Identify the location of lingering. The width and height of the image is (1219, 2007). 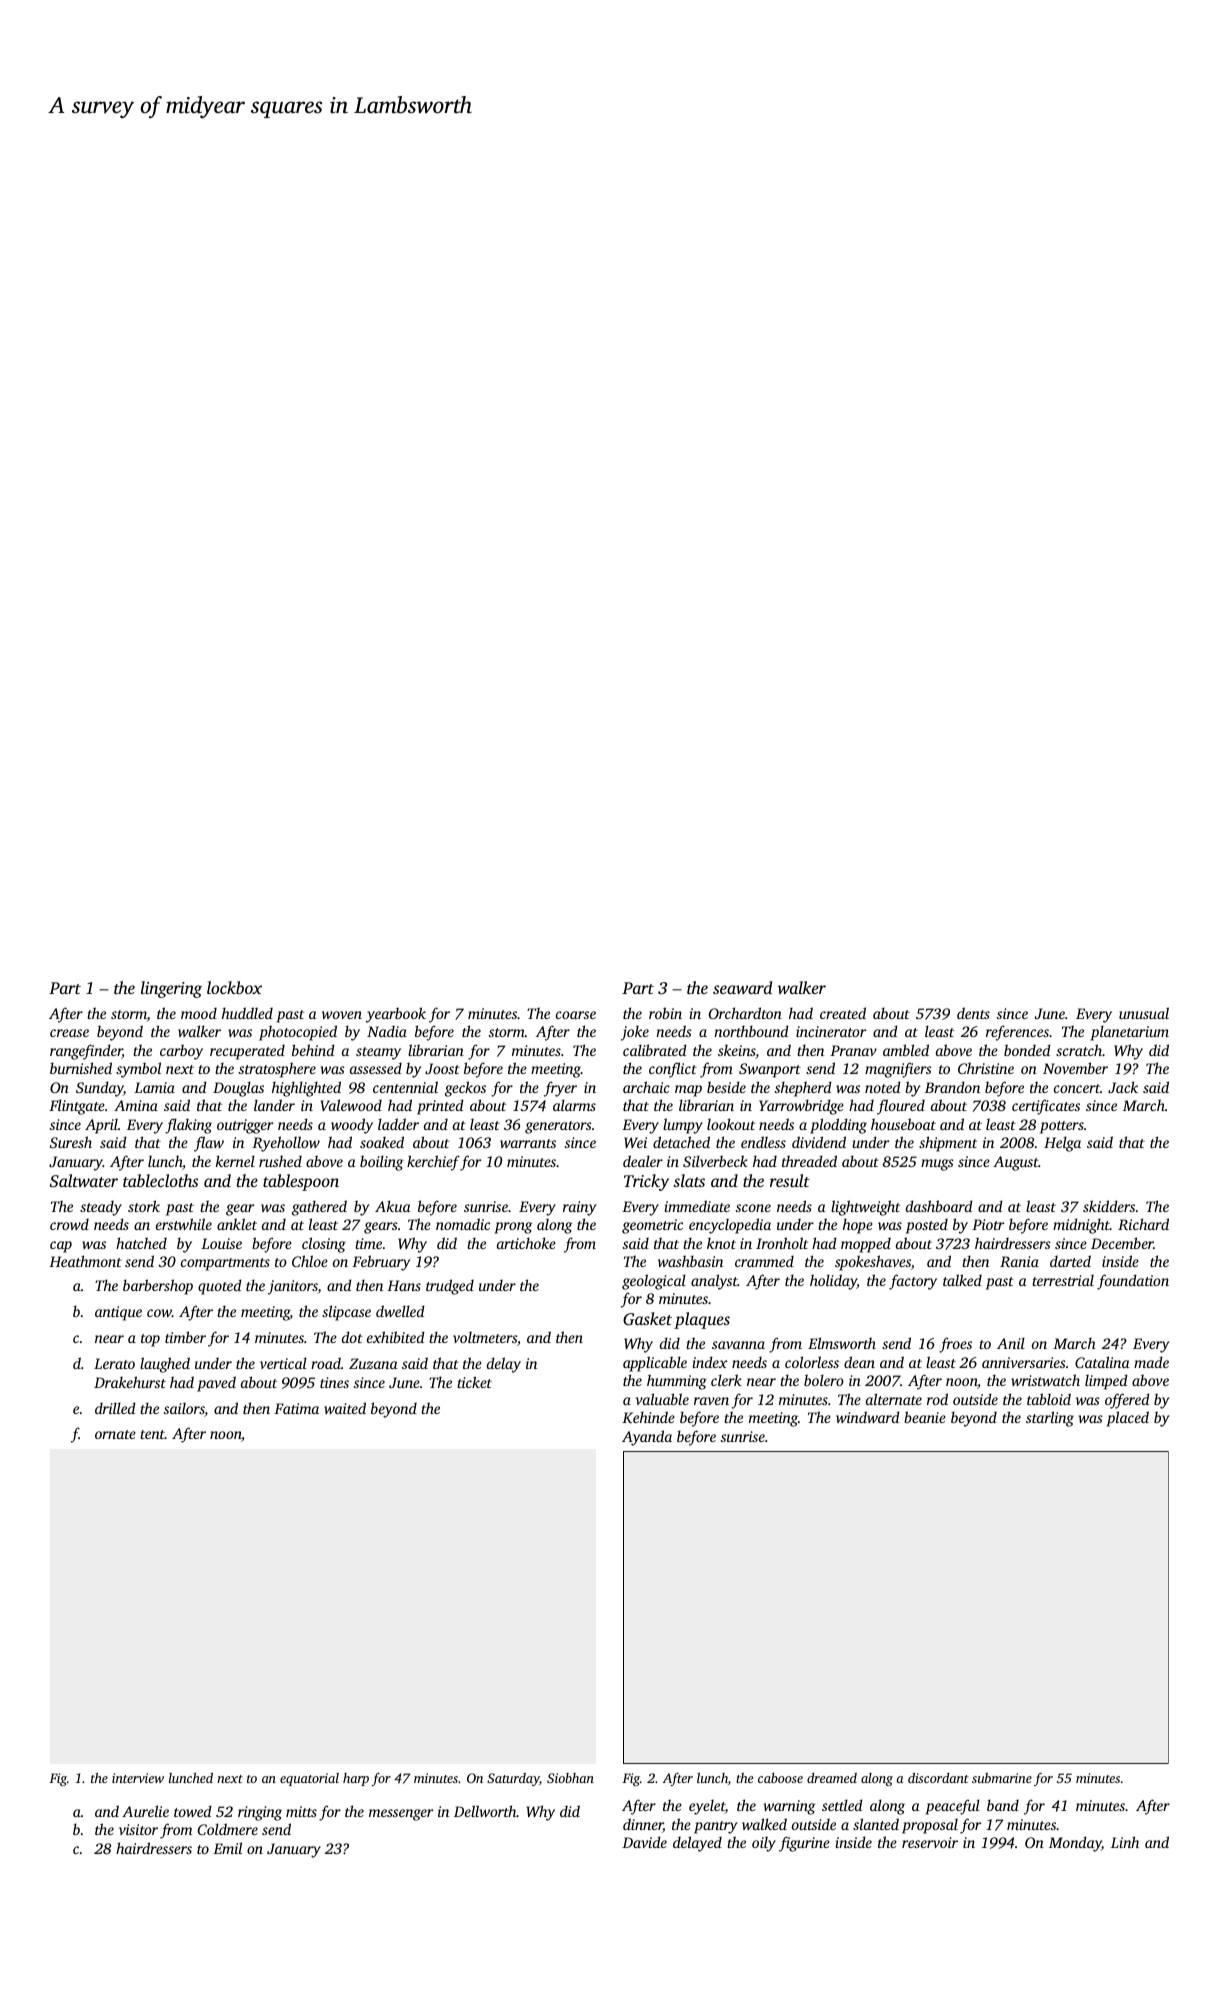
(171, 989).
